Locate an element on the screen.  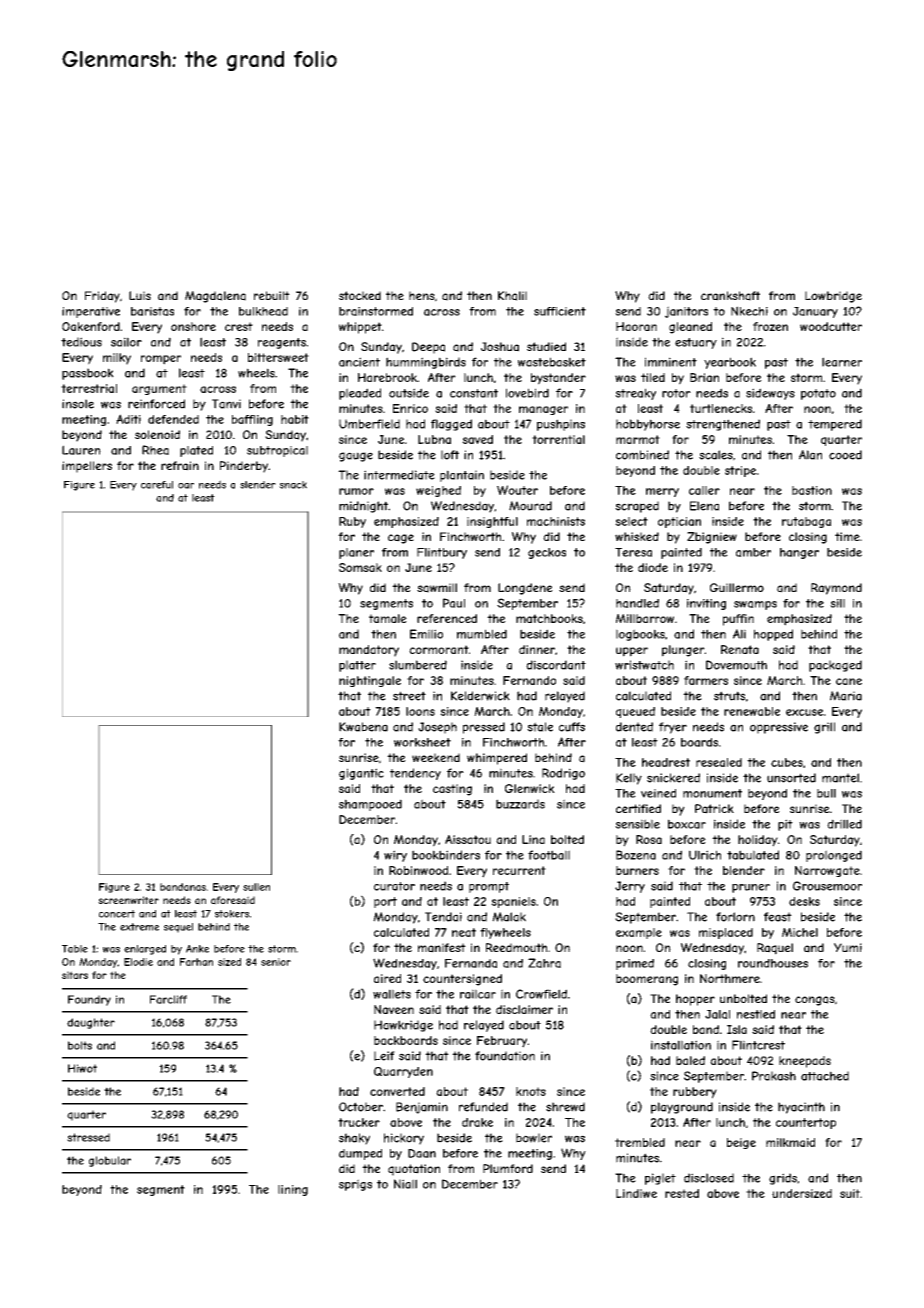
sullen is located at coordinates (256, 887).
